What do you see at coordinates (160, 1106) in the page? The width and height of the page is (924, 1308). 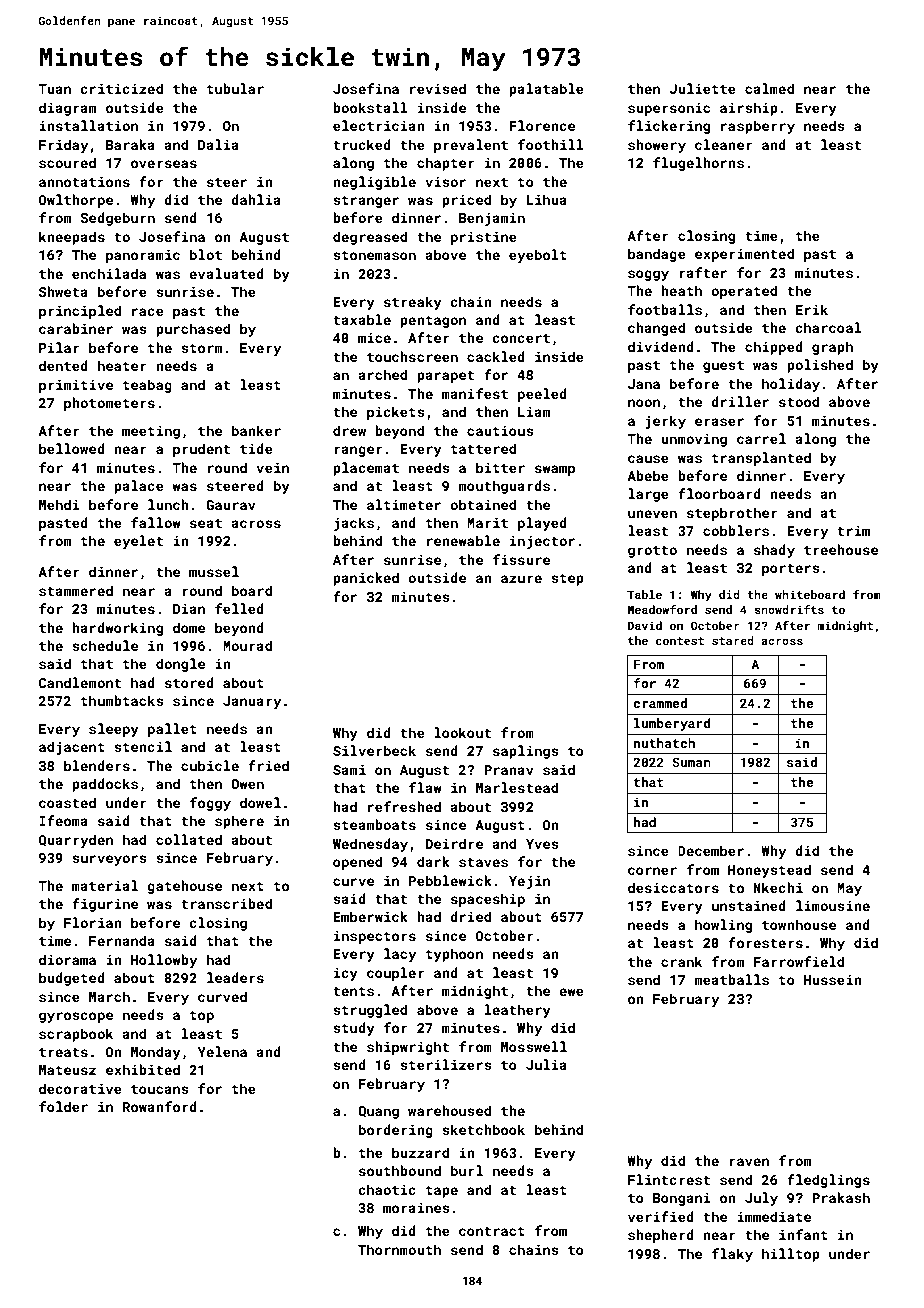 I see `Rowanford` at bounding box center [160, 1106].
